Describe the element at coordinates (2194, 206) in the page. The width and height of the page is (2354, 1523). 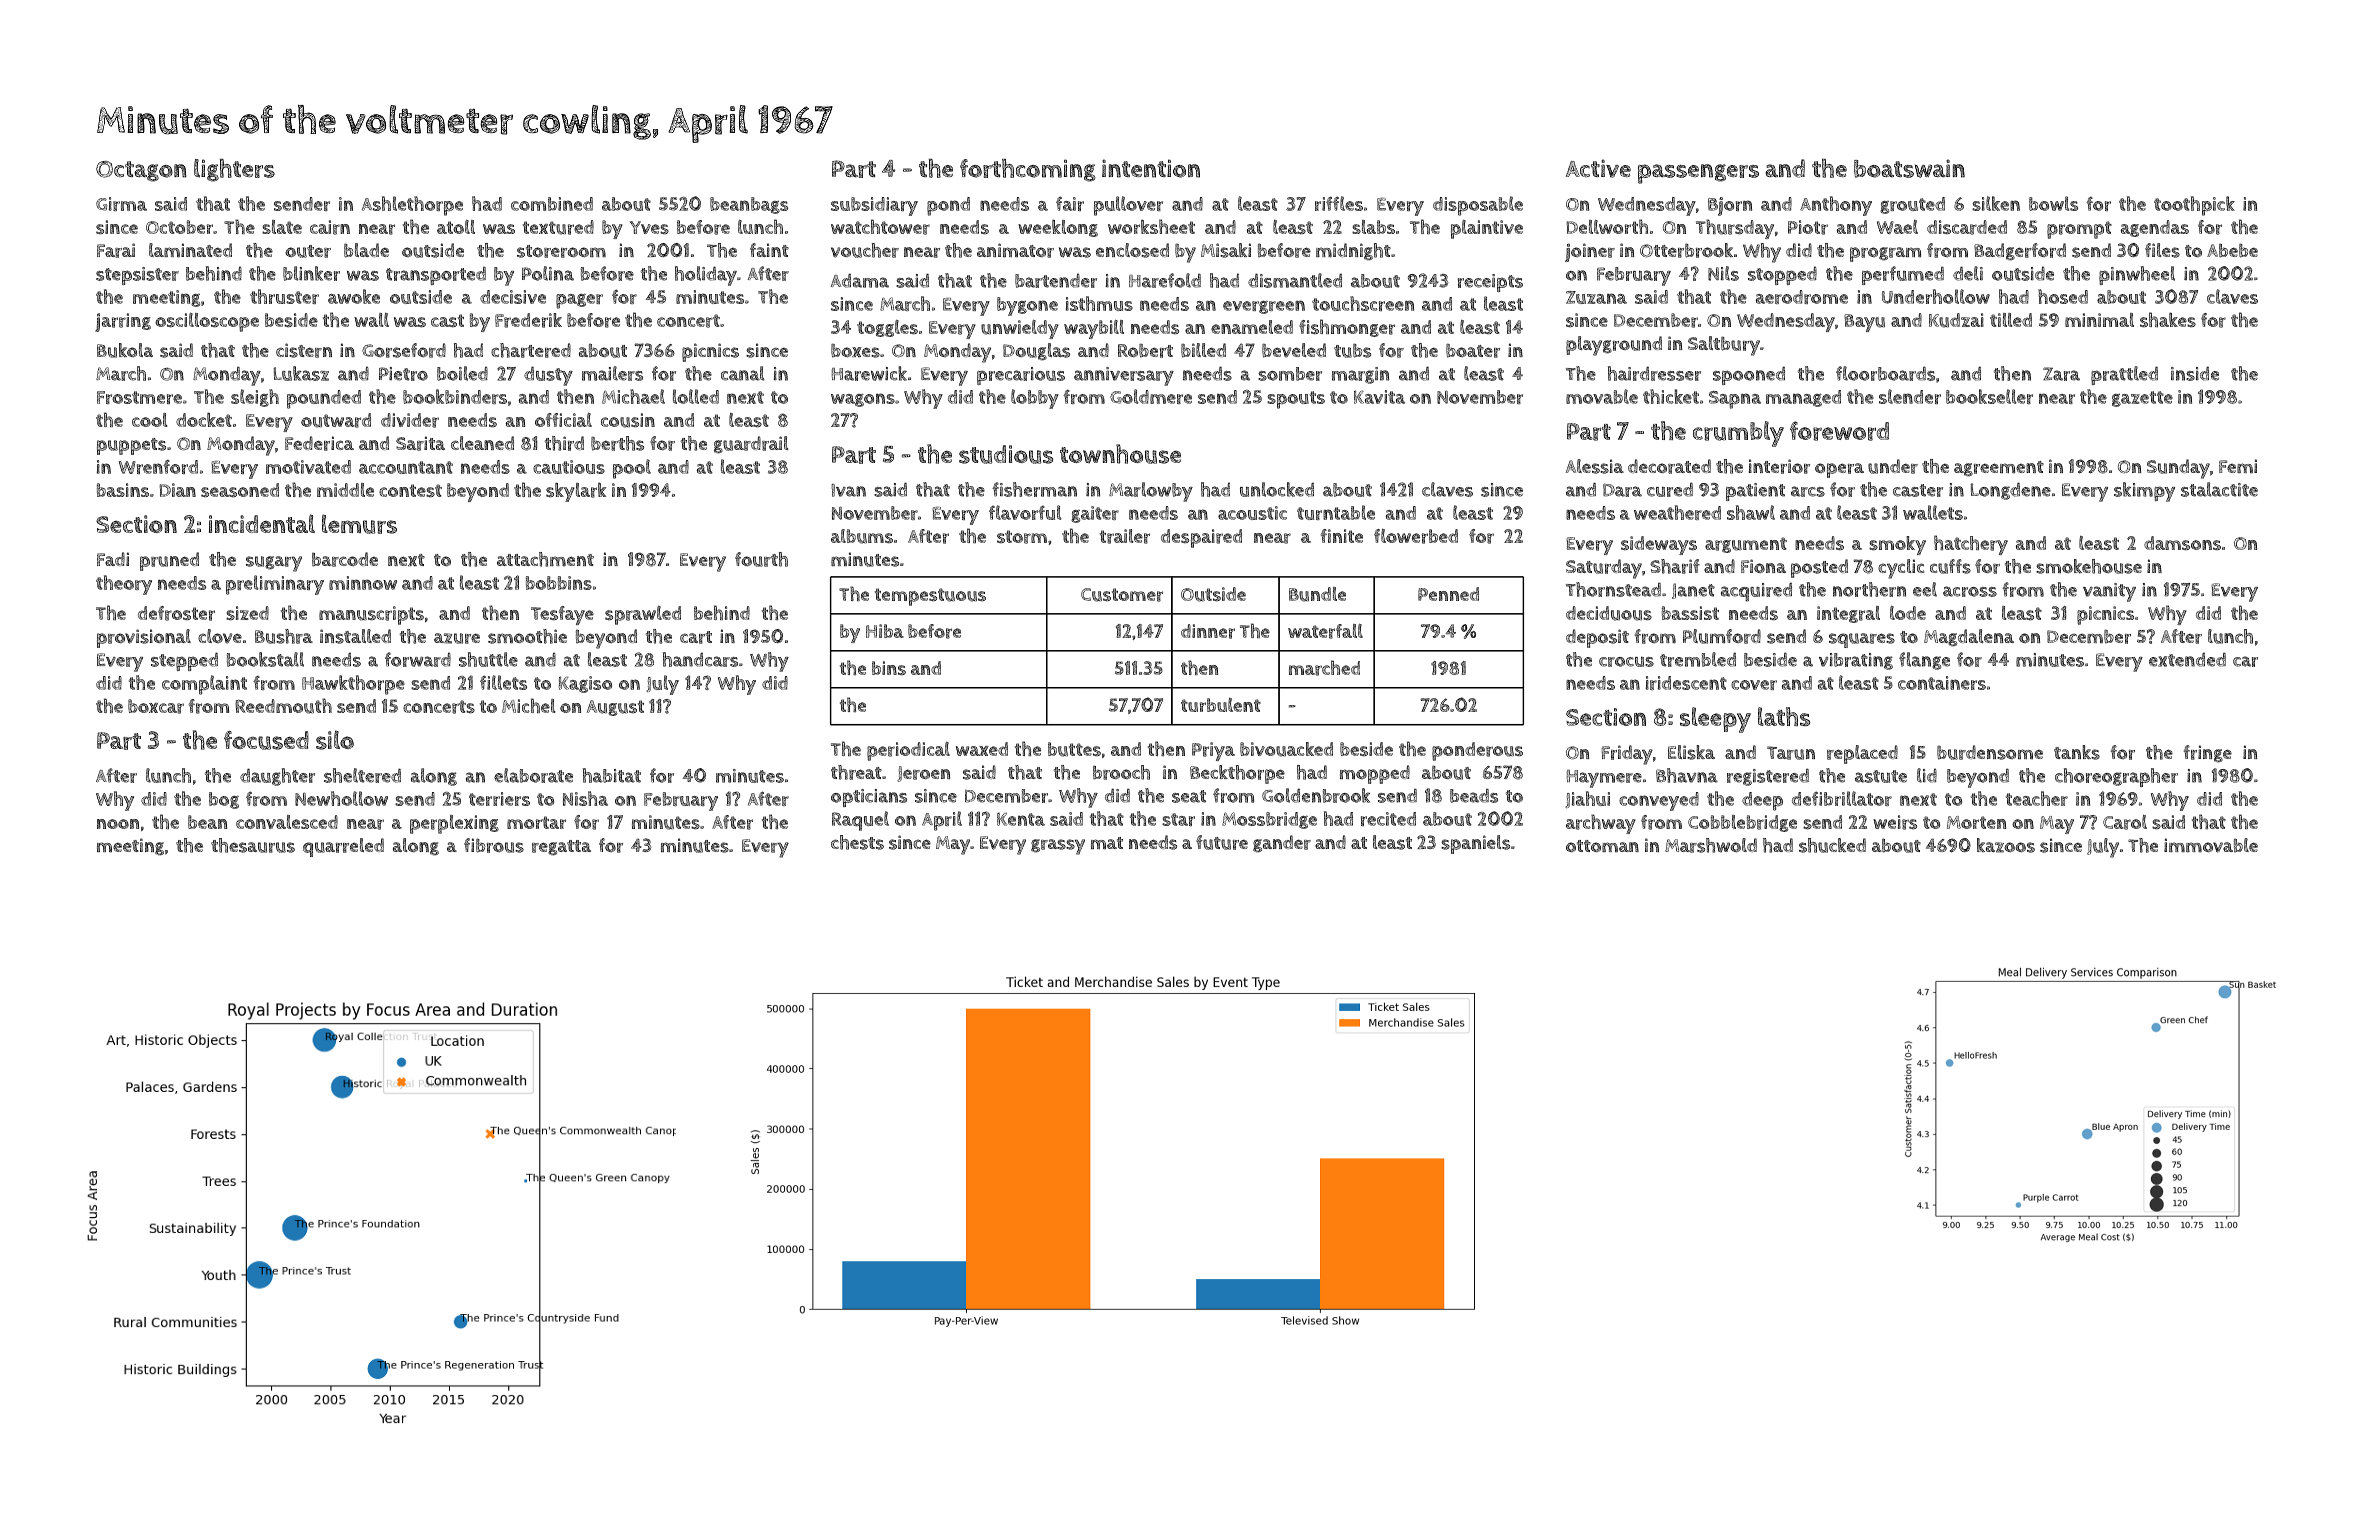
I see `toothpick` at that location.
